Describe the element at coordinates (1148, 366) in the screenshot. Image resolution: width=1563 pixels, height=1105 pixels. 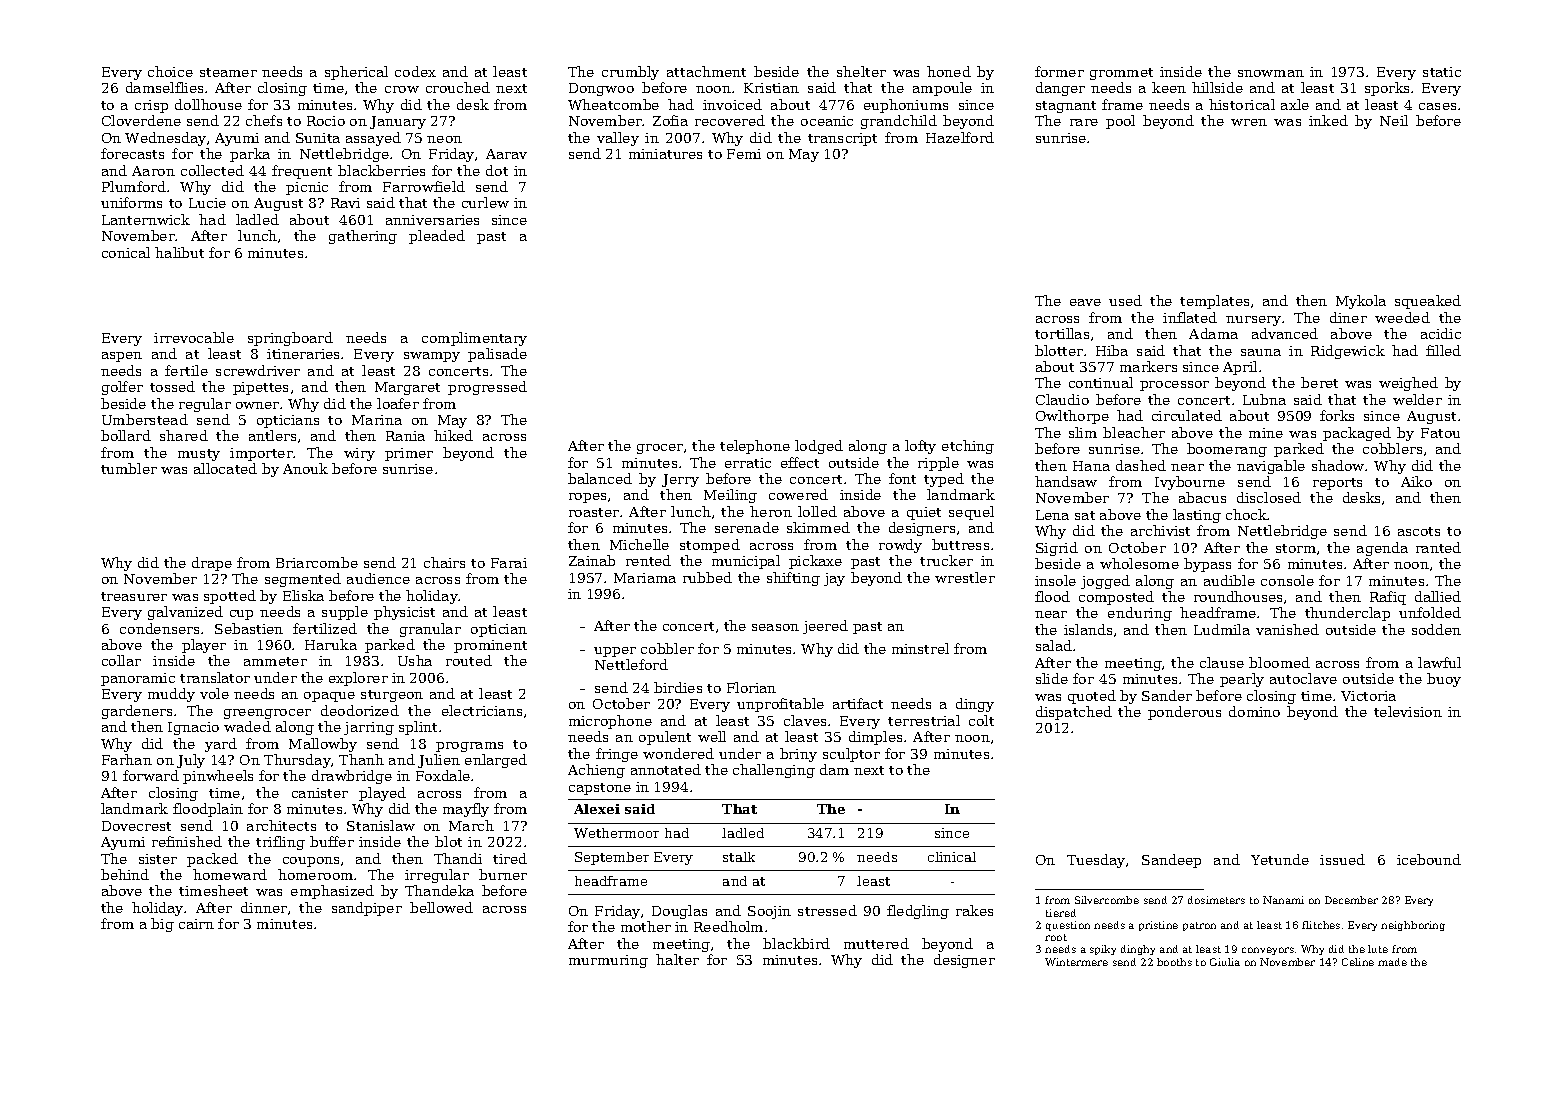
I see `markers` at that location.
